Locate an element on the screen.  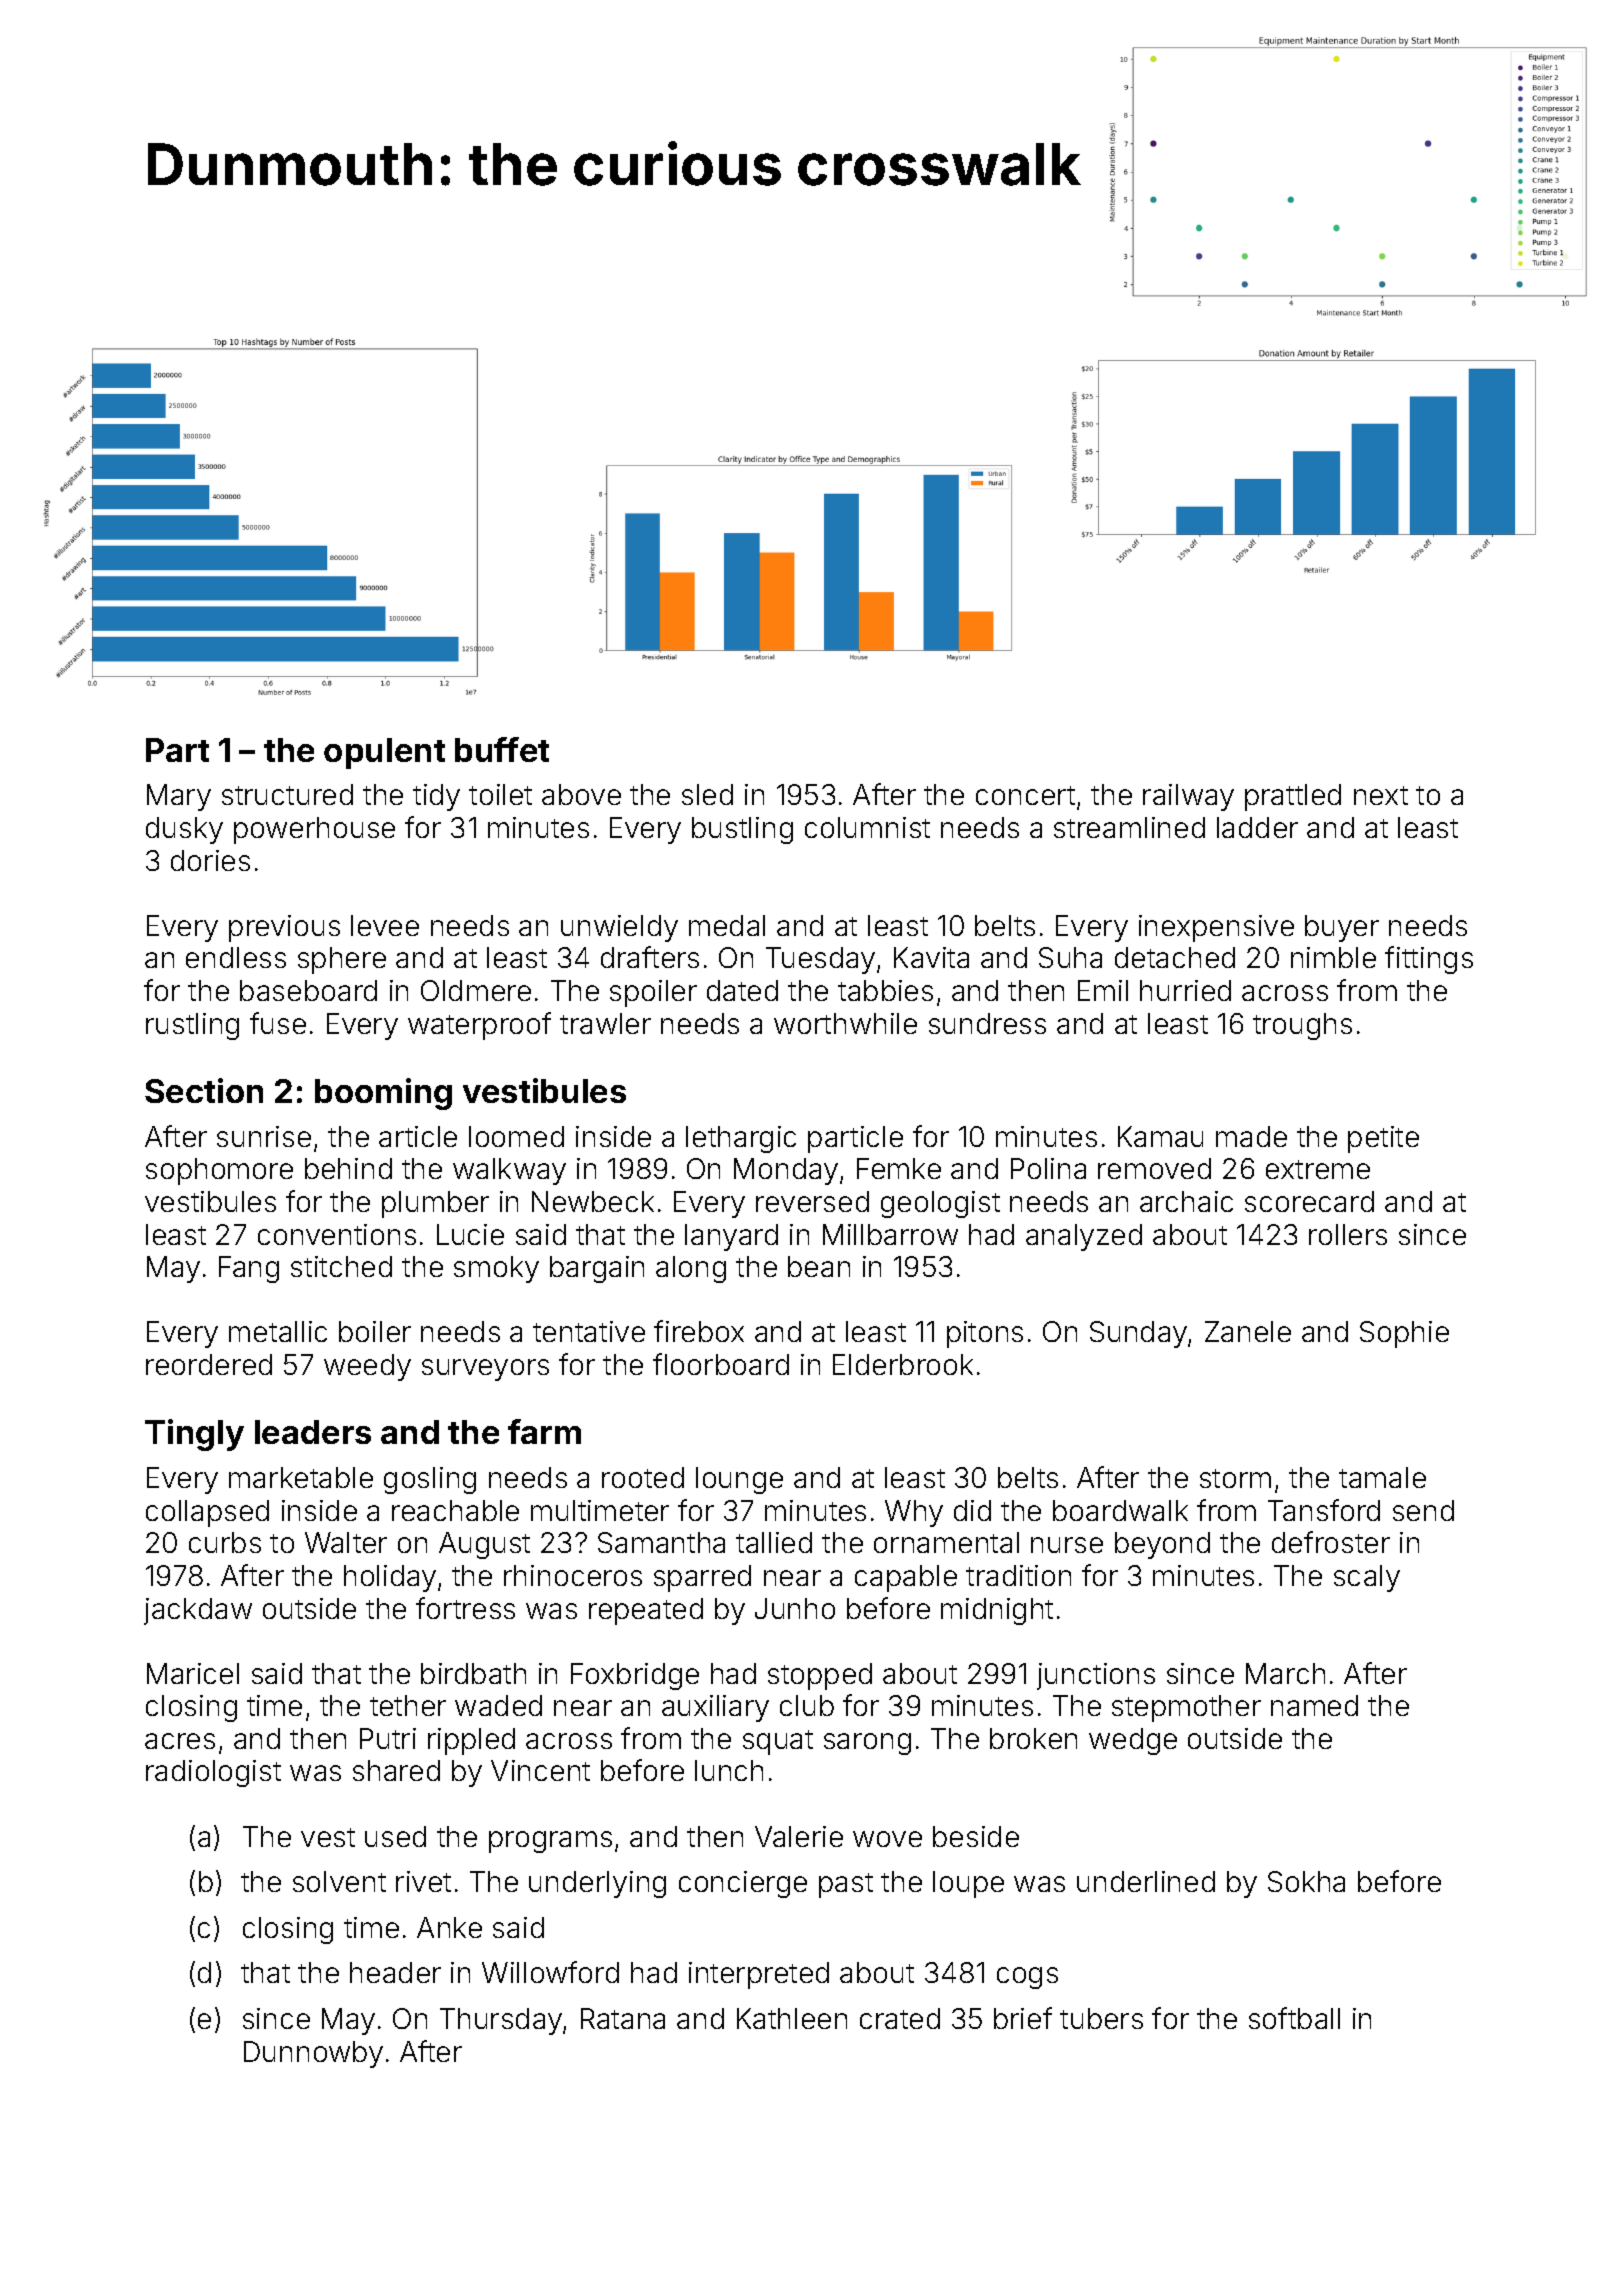
stopped is located at coordinates (820, 1676).
